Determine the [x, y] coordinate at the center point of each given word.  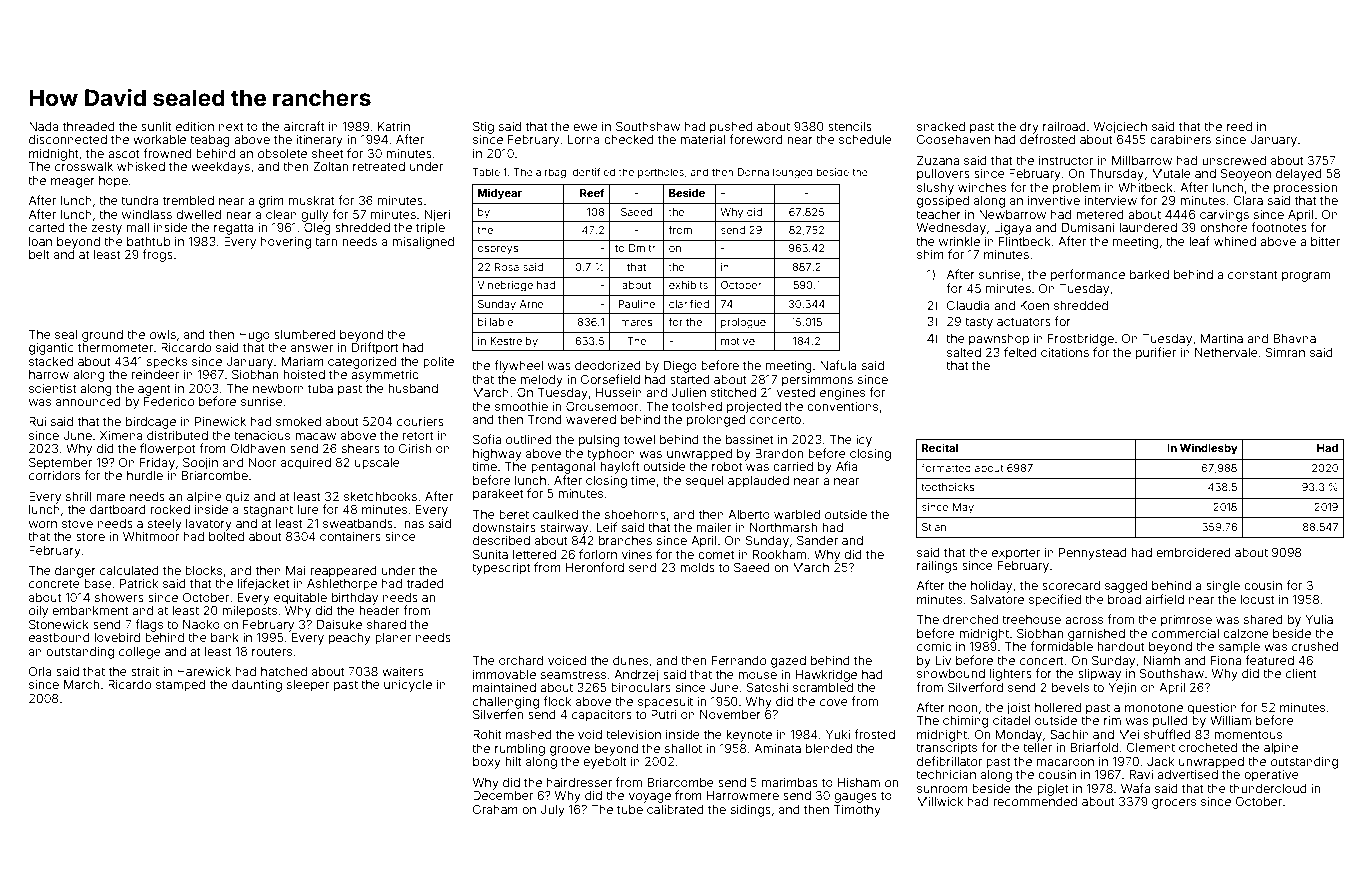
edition [195, 126]
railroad [1064, 126]
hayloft [619, 467]
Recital [940, 447]
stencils [850, 126]
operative [1271, 776]
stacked [51, 361]
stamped [180, 686]
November [730, 714]
